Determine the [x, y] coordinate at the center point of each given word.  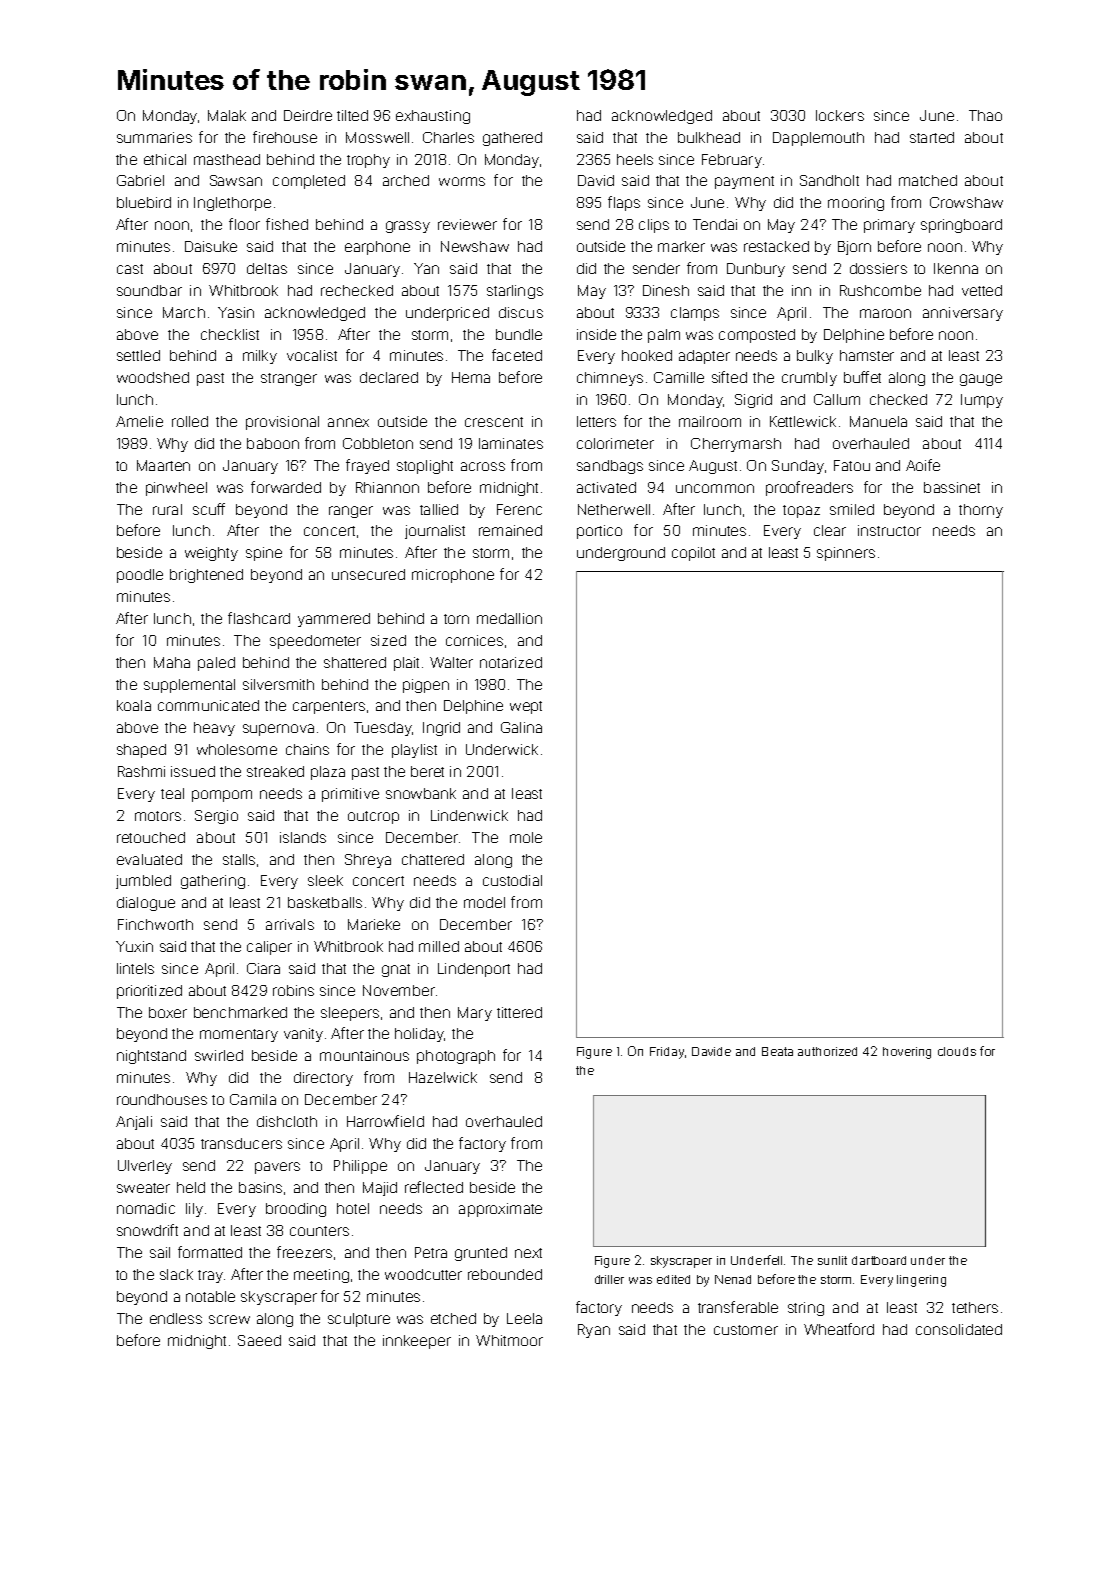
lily [194, 1210]
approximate [500, 1210]
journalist [435, 532]
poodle [140, 576]
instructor [889, 530]
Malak [227, 115]
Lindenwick [469, 815]
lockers [840, 115]
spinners [846, 554]
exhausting [433, 117]
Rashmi [141, 771]
